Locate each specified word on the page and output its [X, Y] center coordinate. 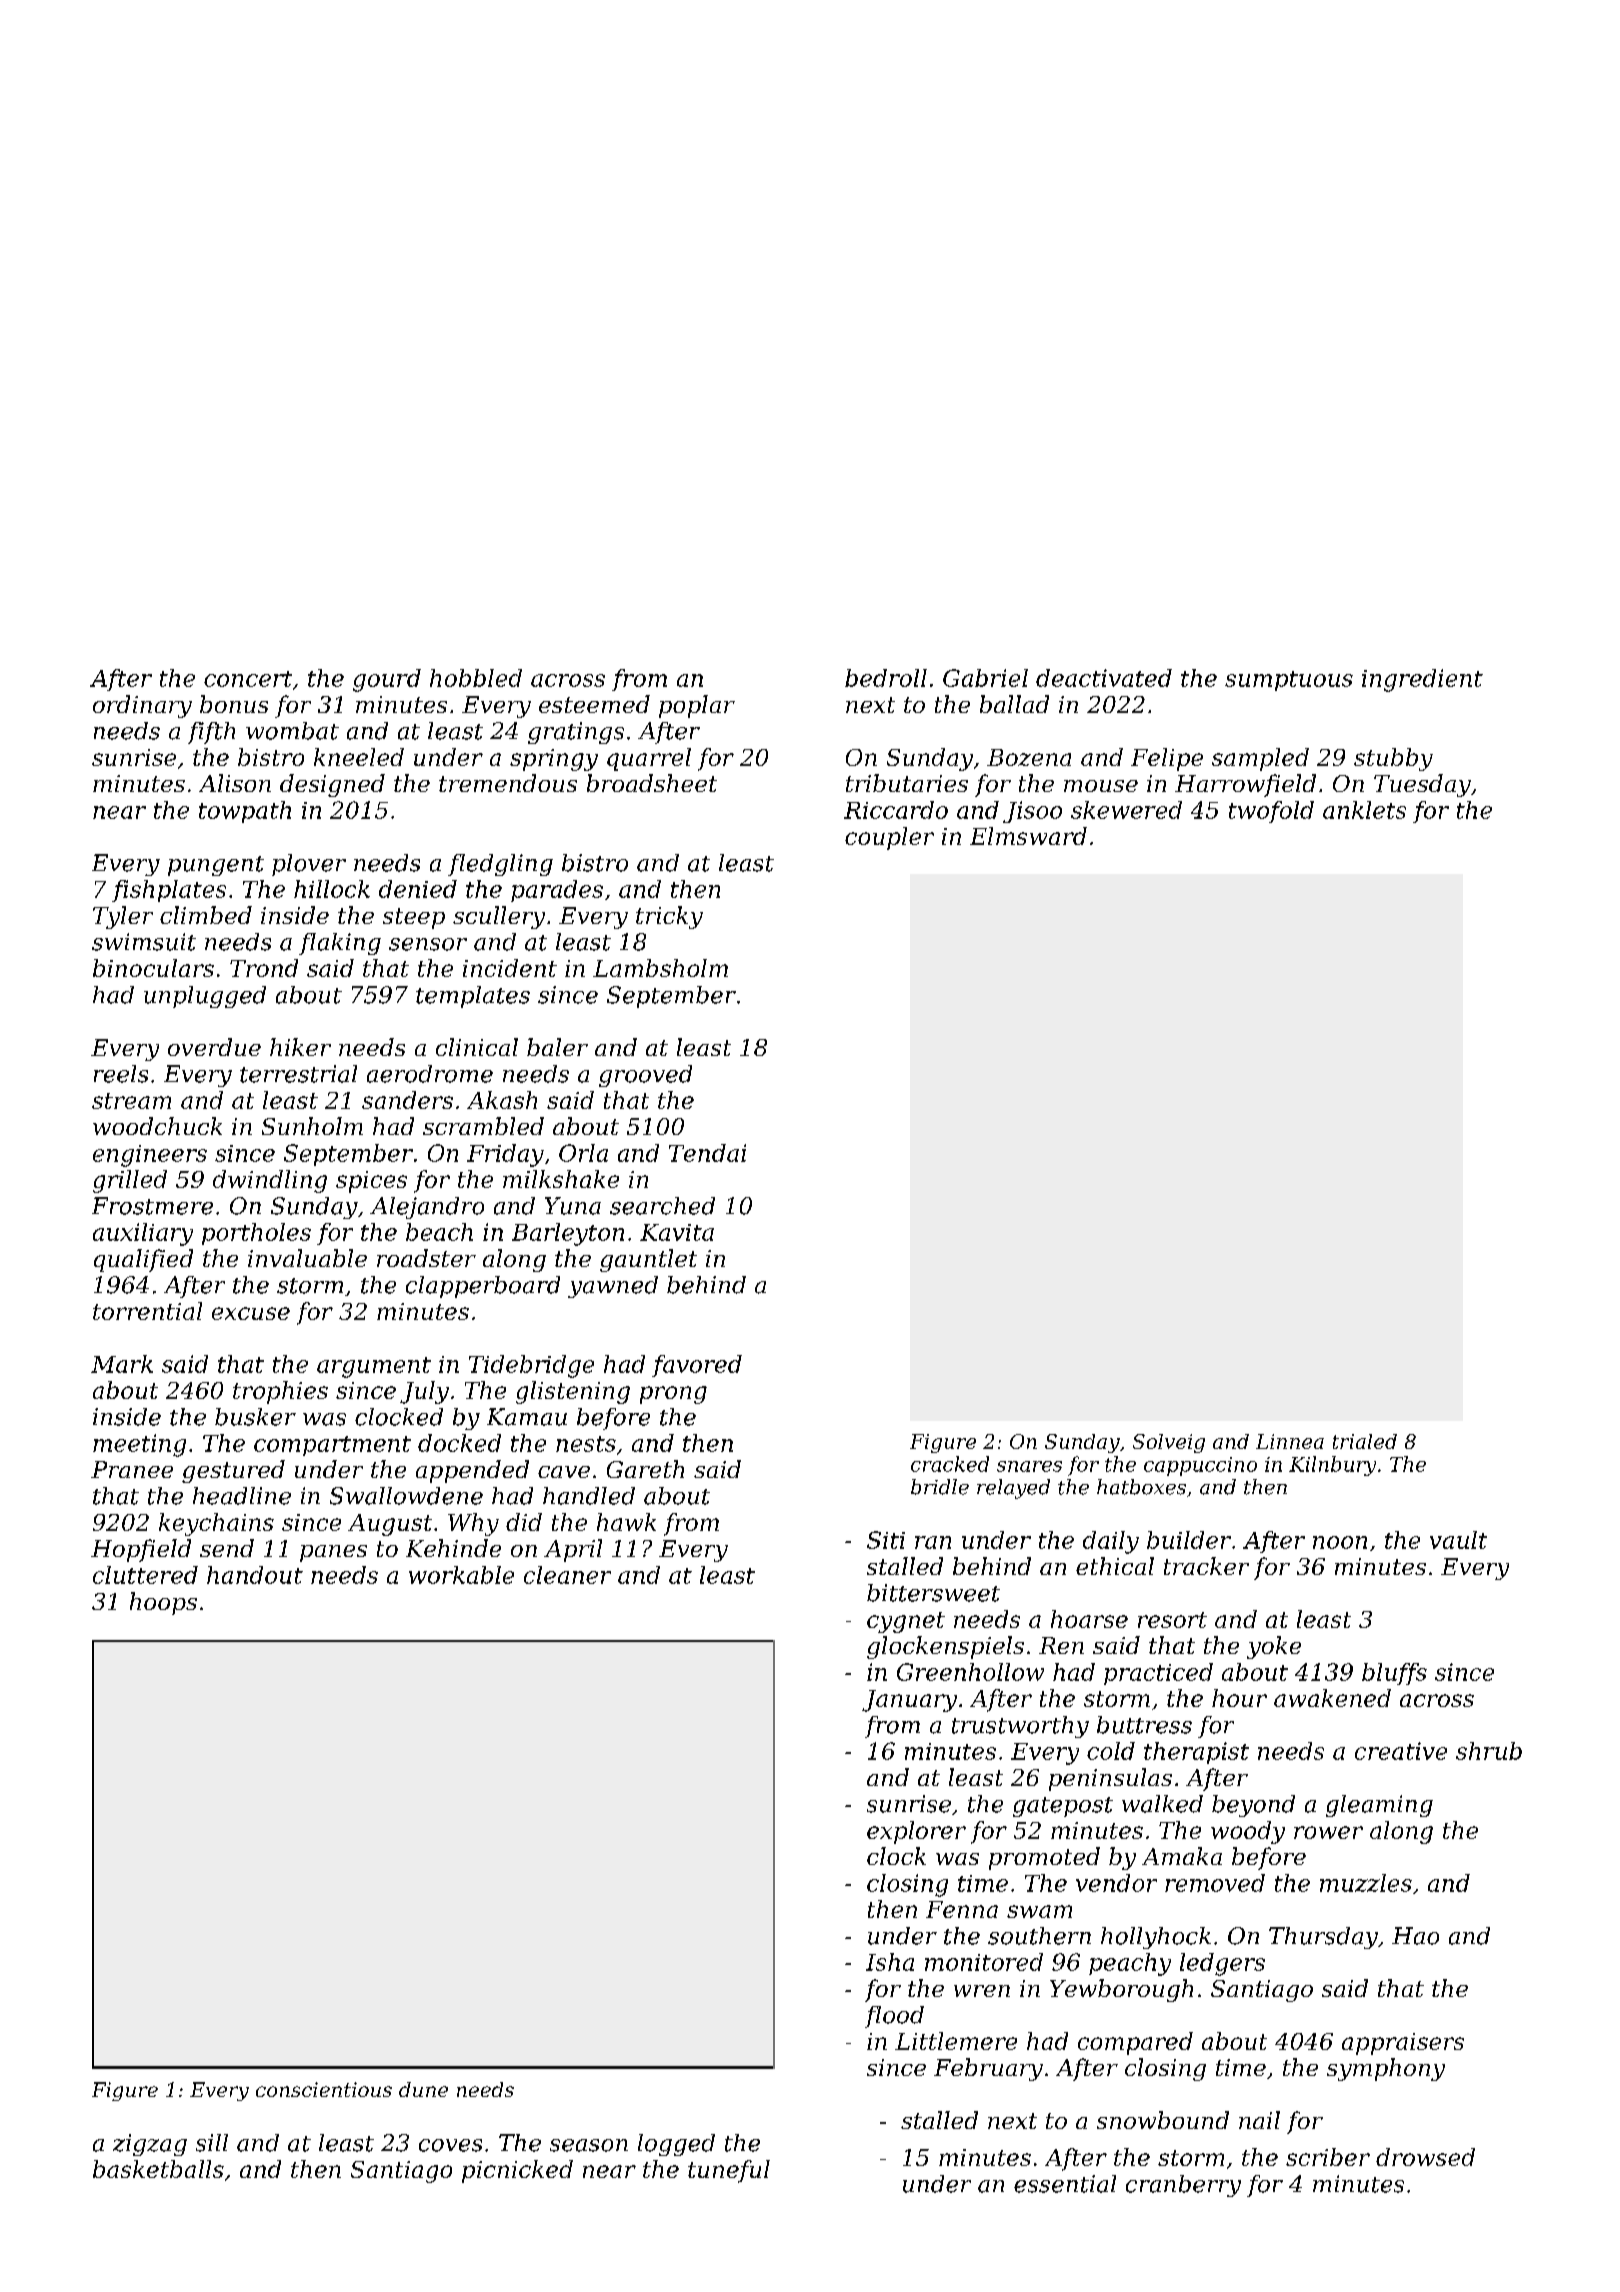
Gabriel [985, 678]
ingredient [1422, 680]
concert [248, 679]
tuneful [729, 2171]
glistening [573, 1392]
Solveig [1169, 1443]
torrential [147, 1311]
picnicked [517, 2171]
